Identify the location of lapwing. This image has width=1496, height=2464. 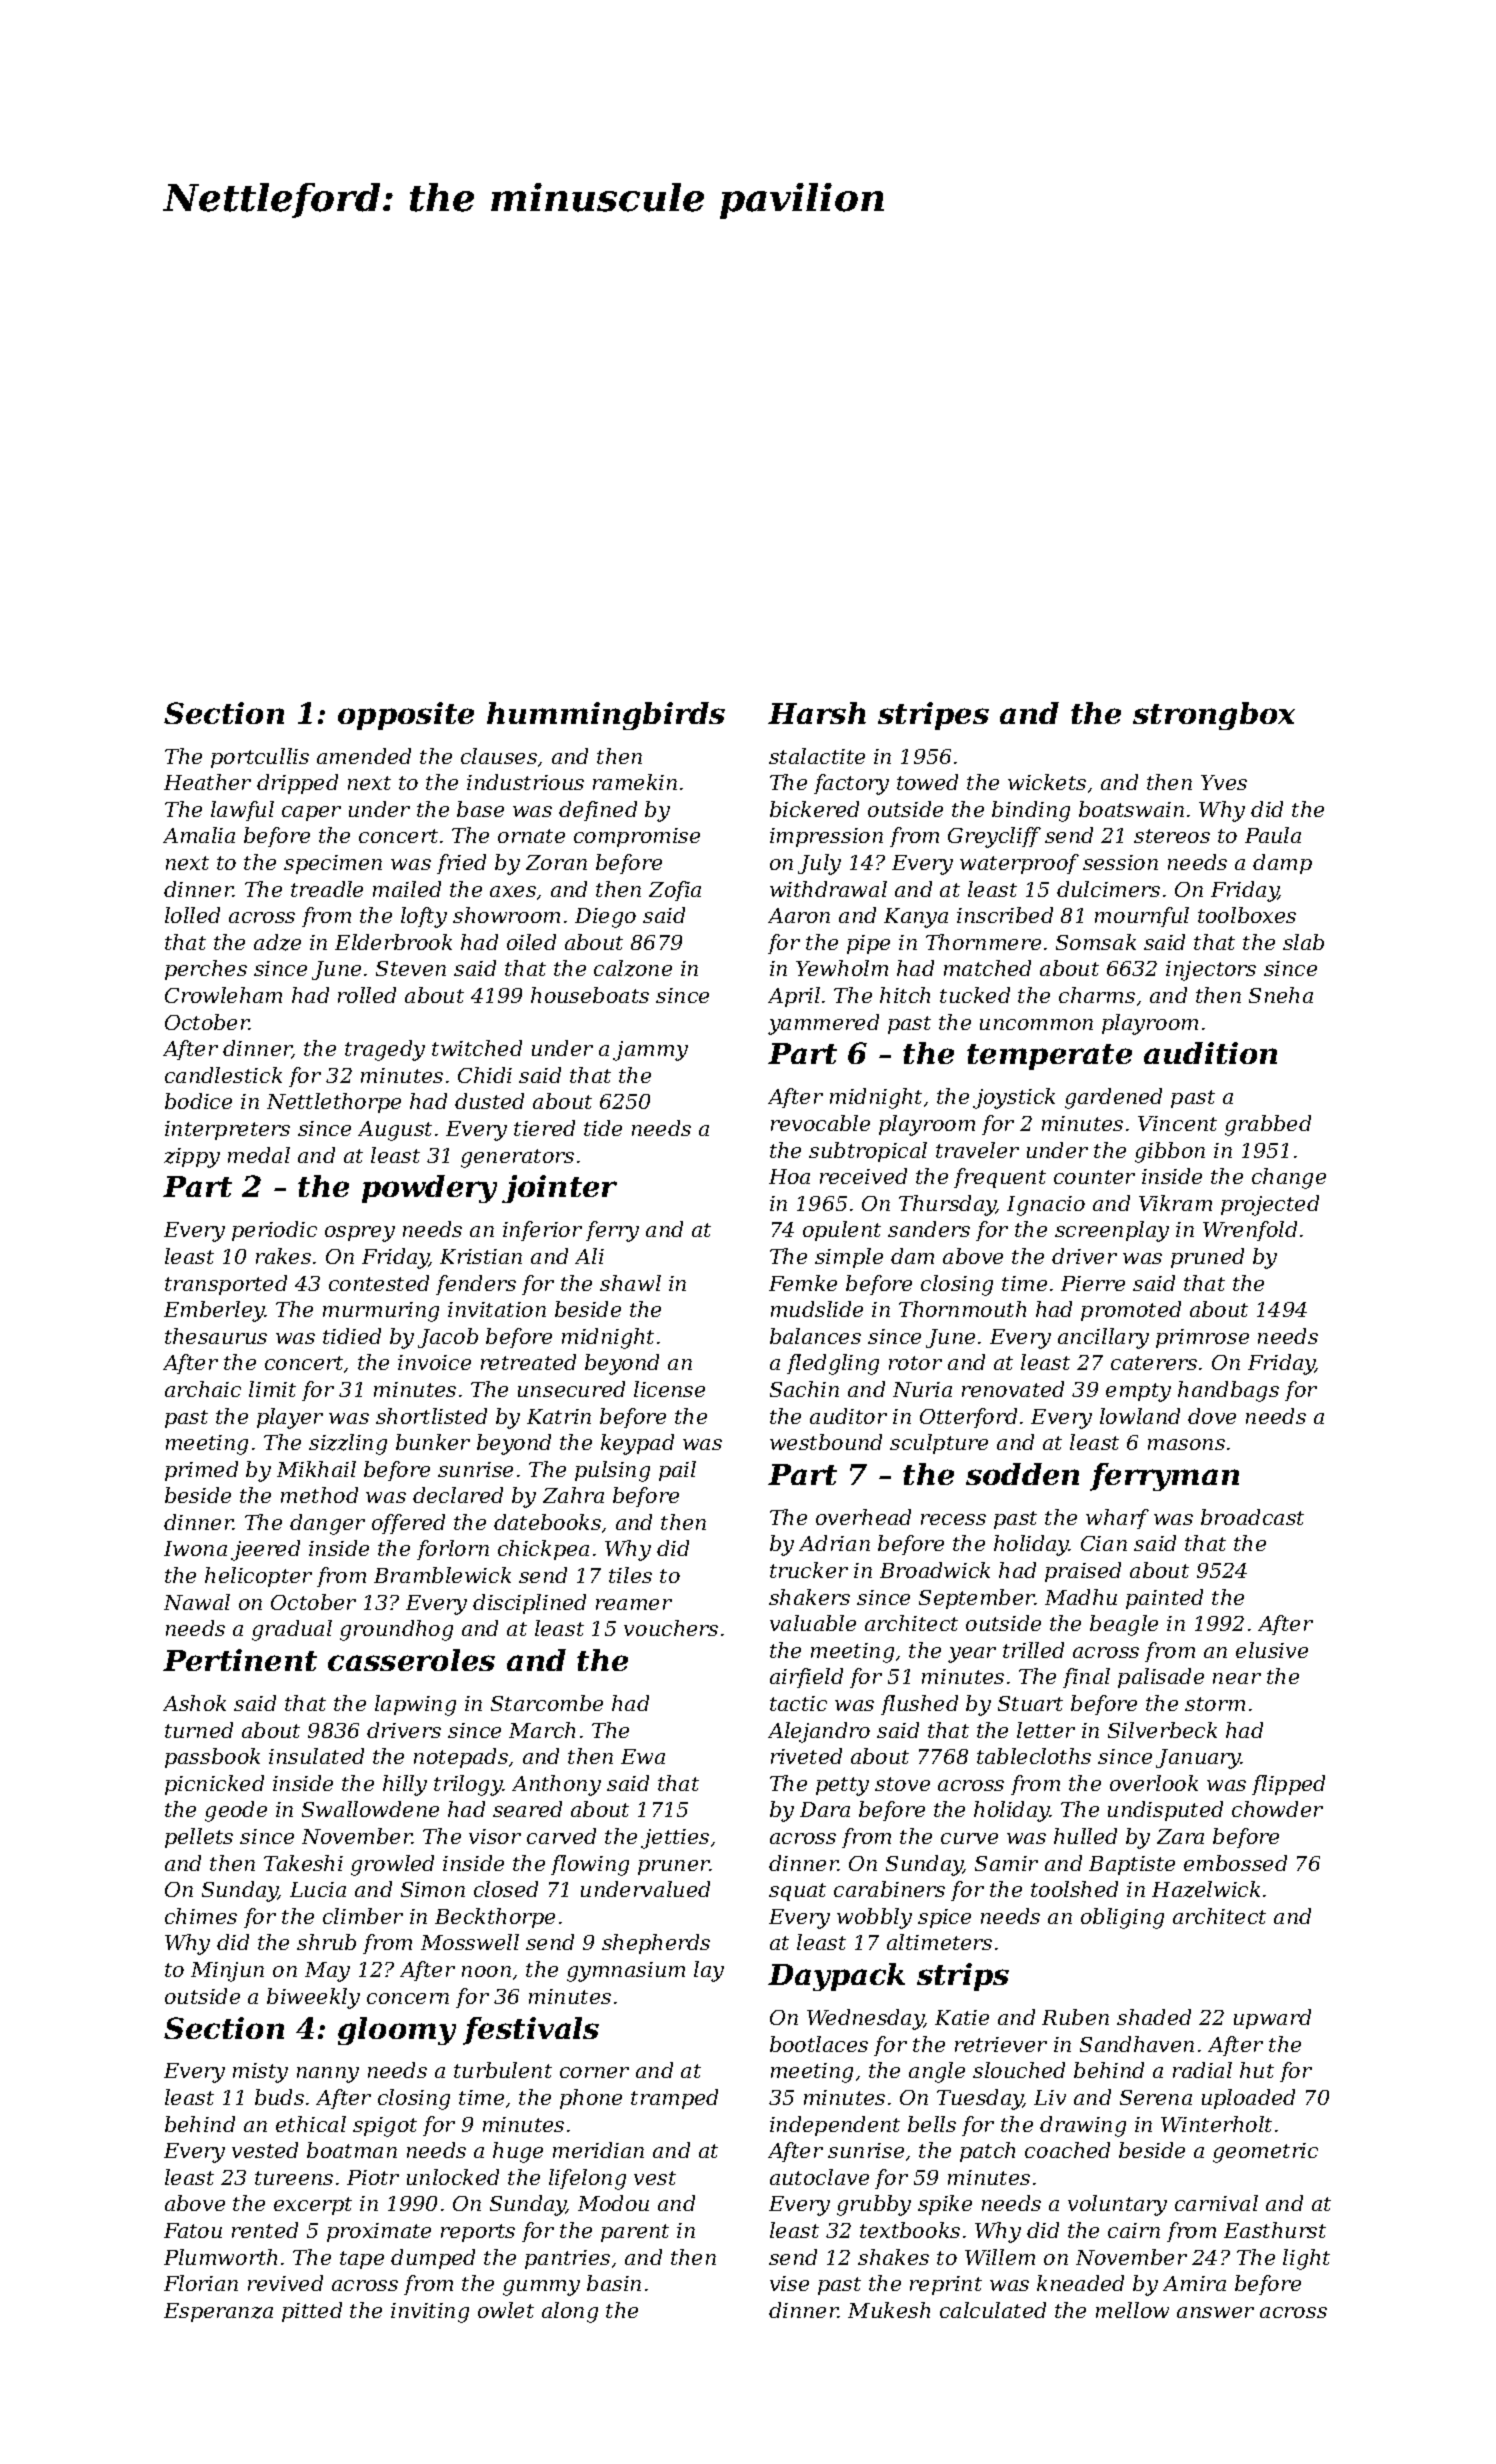
(415, 1705).
